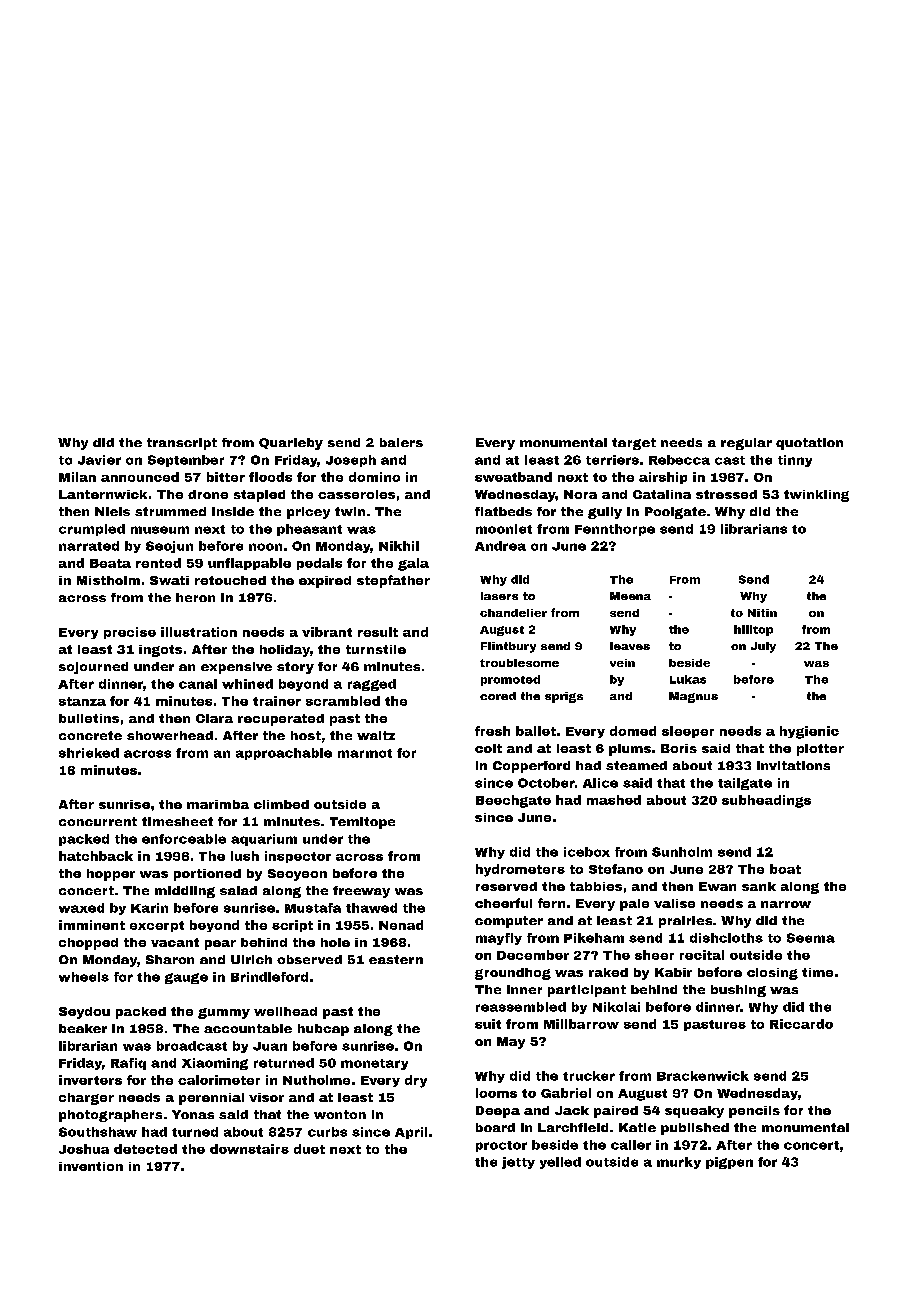 This image has width=908, height=1316. I want to click on ragged, so click(372, 685).
